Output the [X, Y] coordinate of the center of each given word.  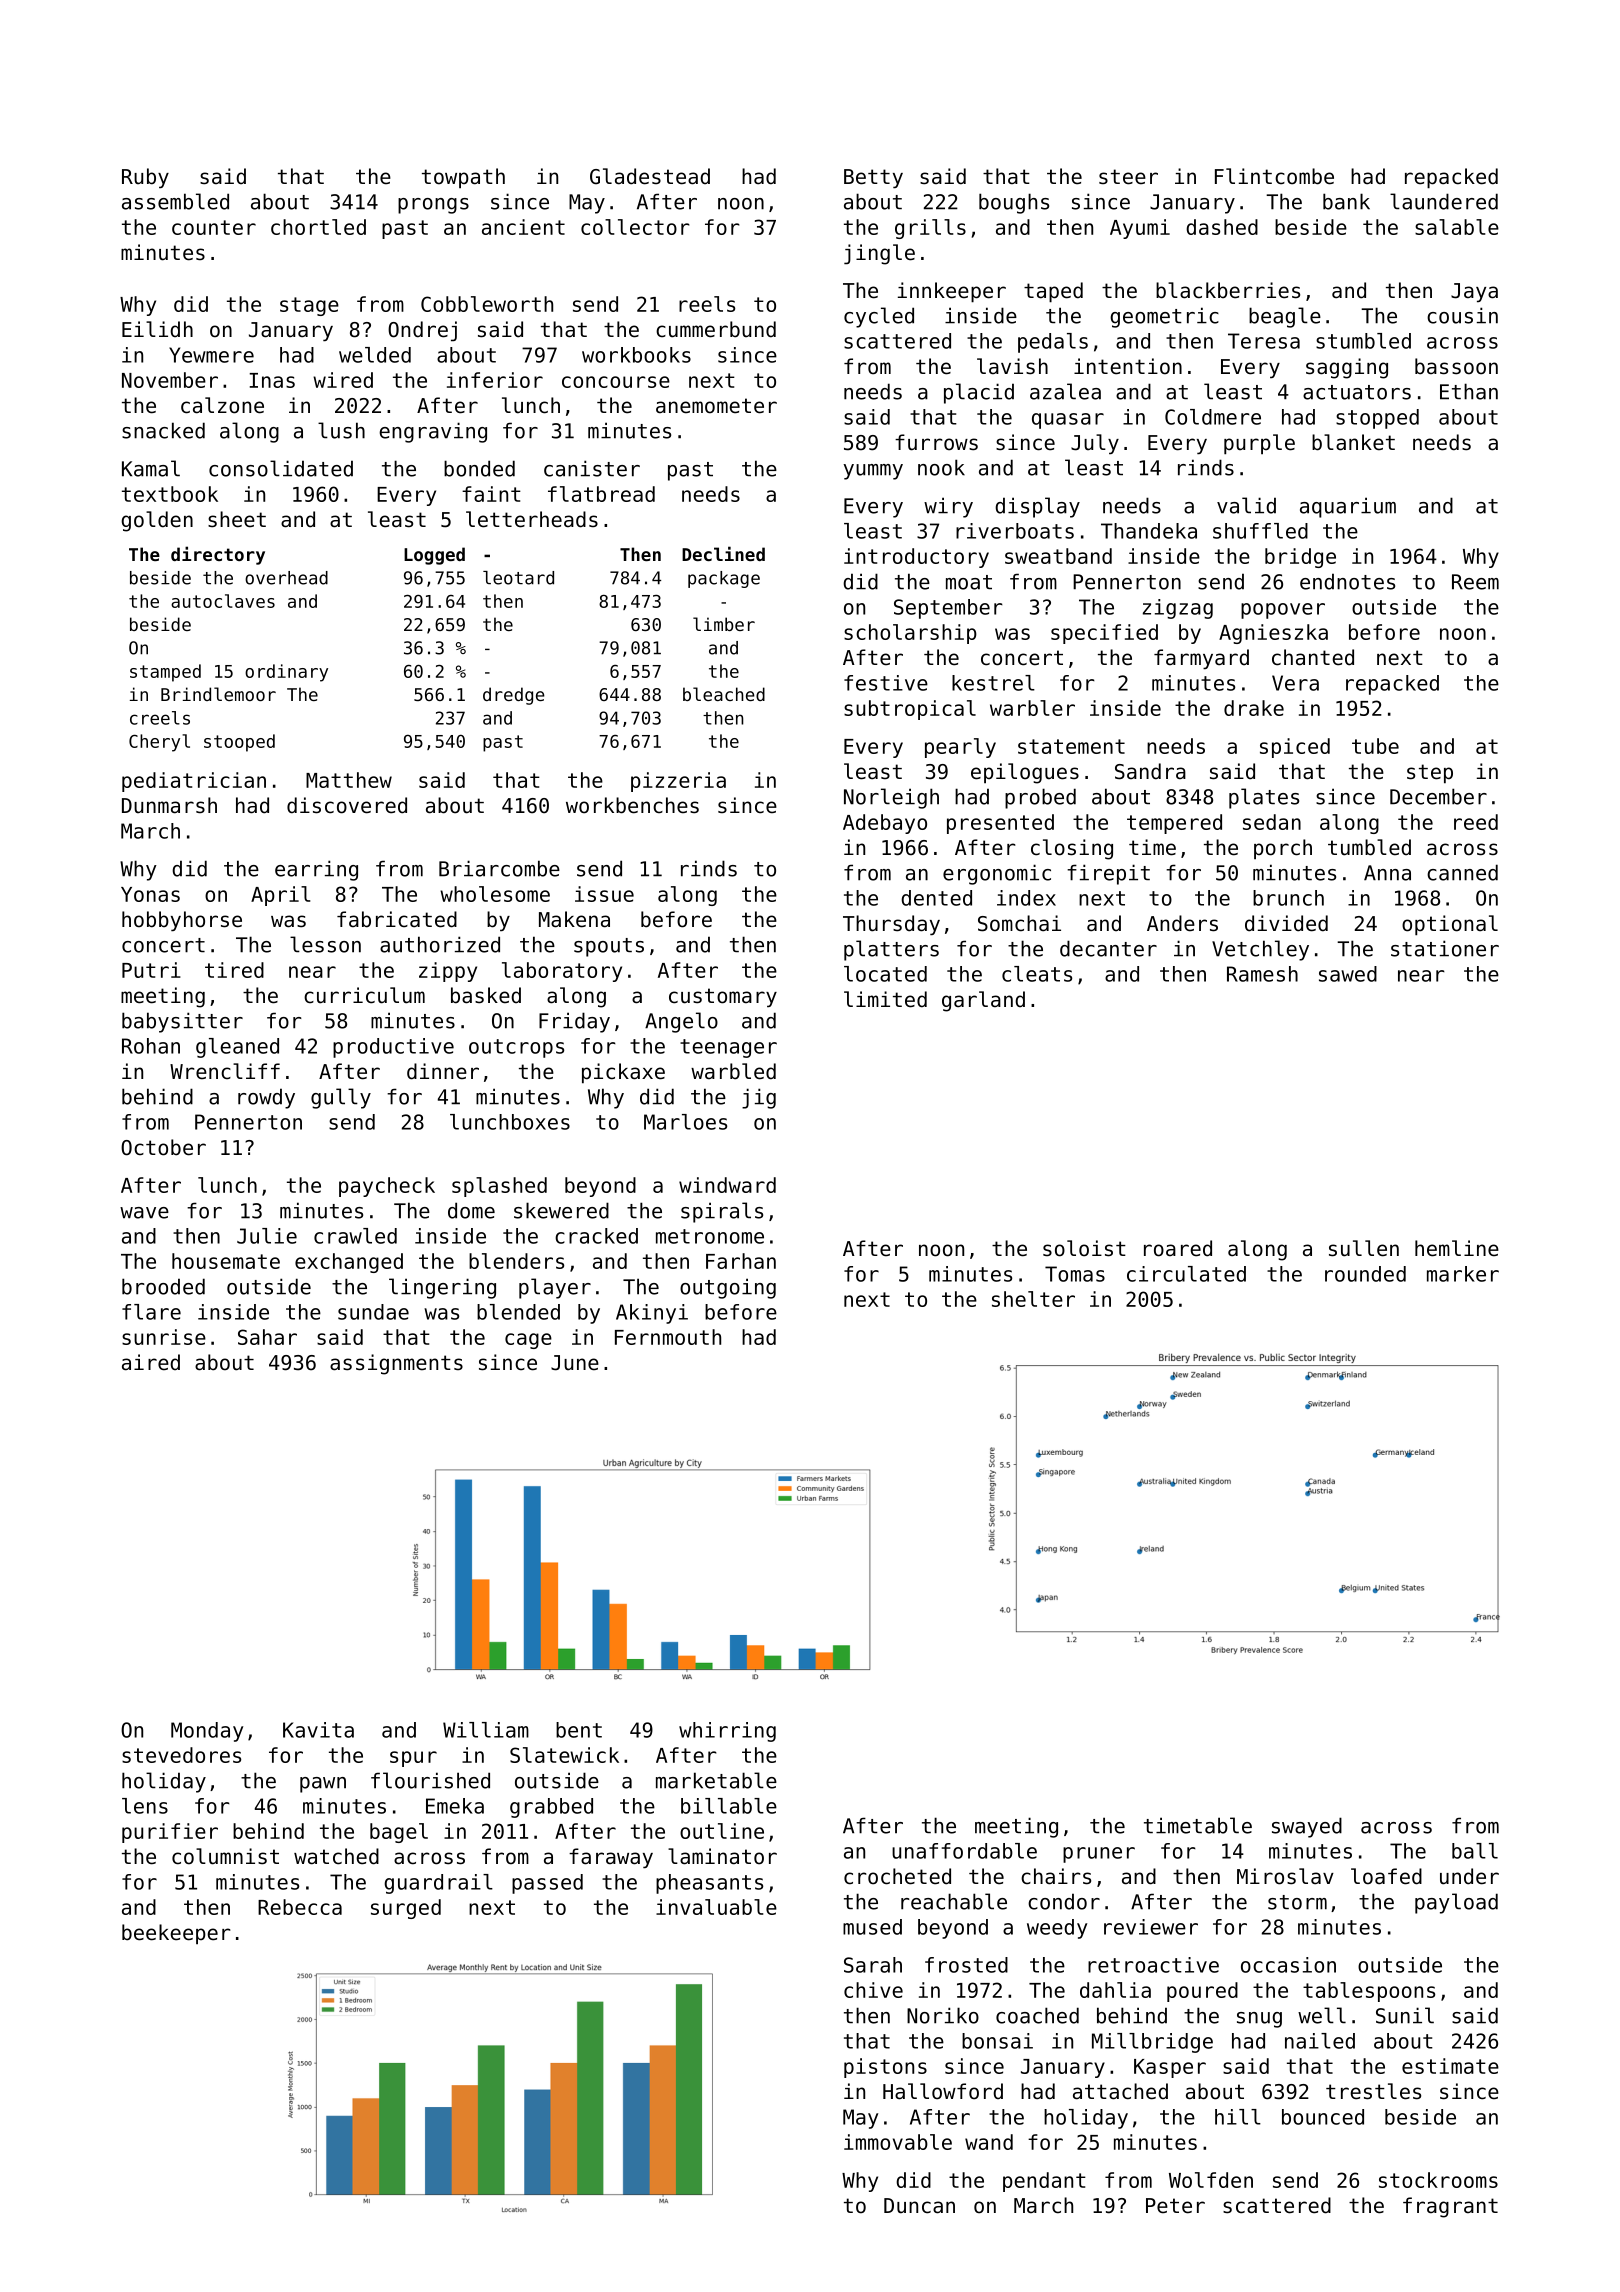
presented [1000, 824]
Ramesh [1262, 974]
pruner [1099, 1855]
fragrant [1450, 2207]
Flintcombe [1274, 176]
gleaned [237, 1048]
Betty [873, 178]
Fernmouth [668, 1337]
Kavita [318, 1730]
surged [406, 1909]
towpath [463, 178]
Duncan [919, 2206]
